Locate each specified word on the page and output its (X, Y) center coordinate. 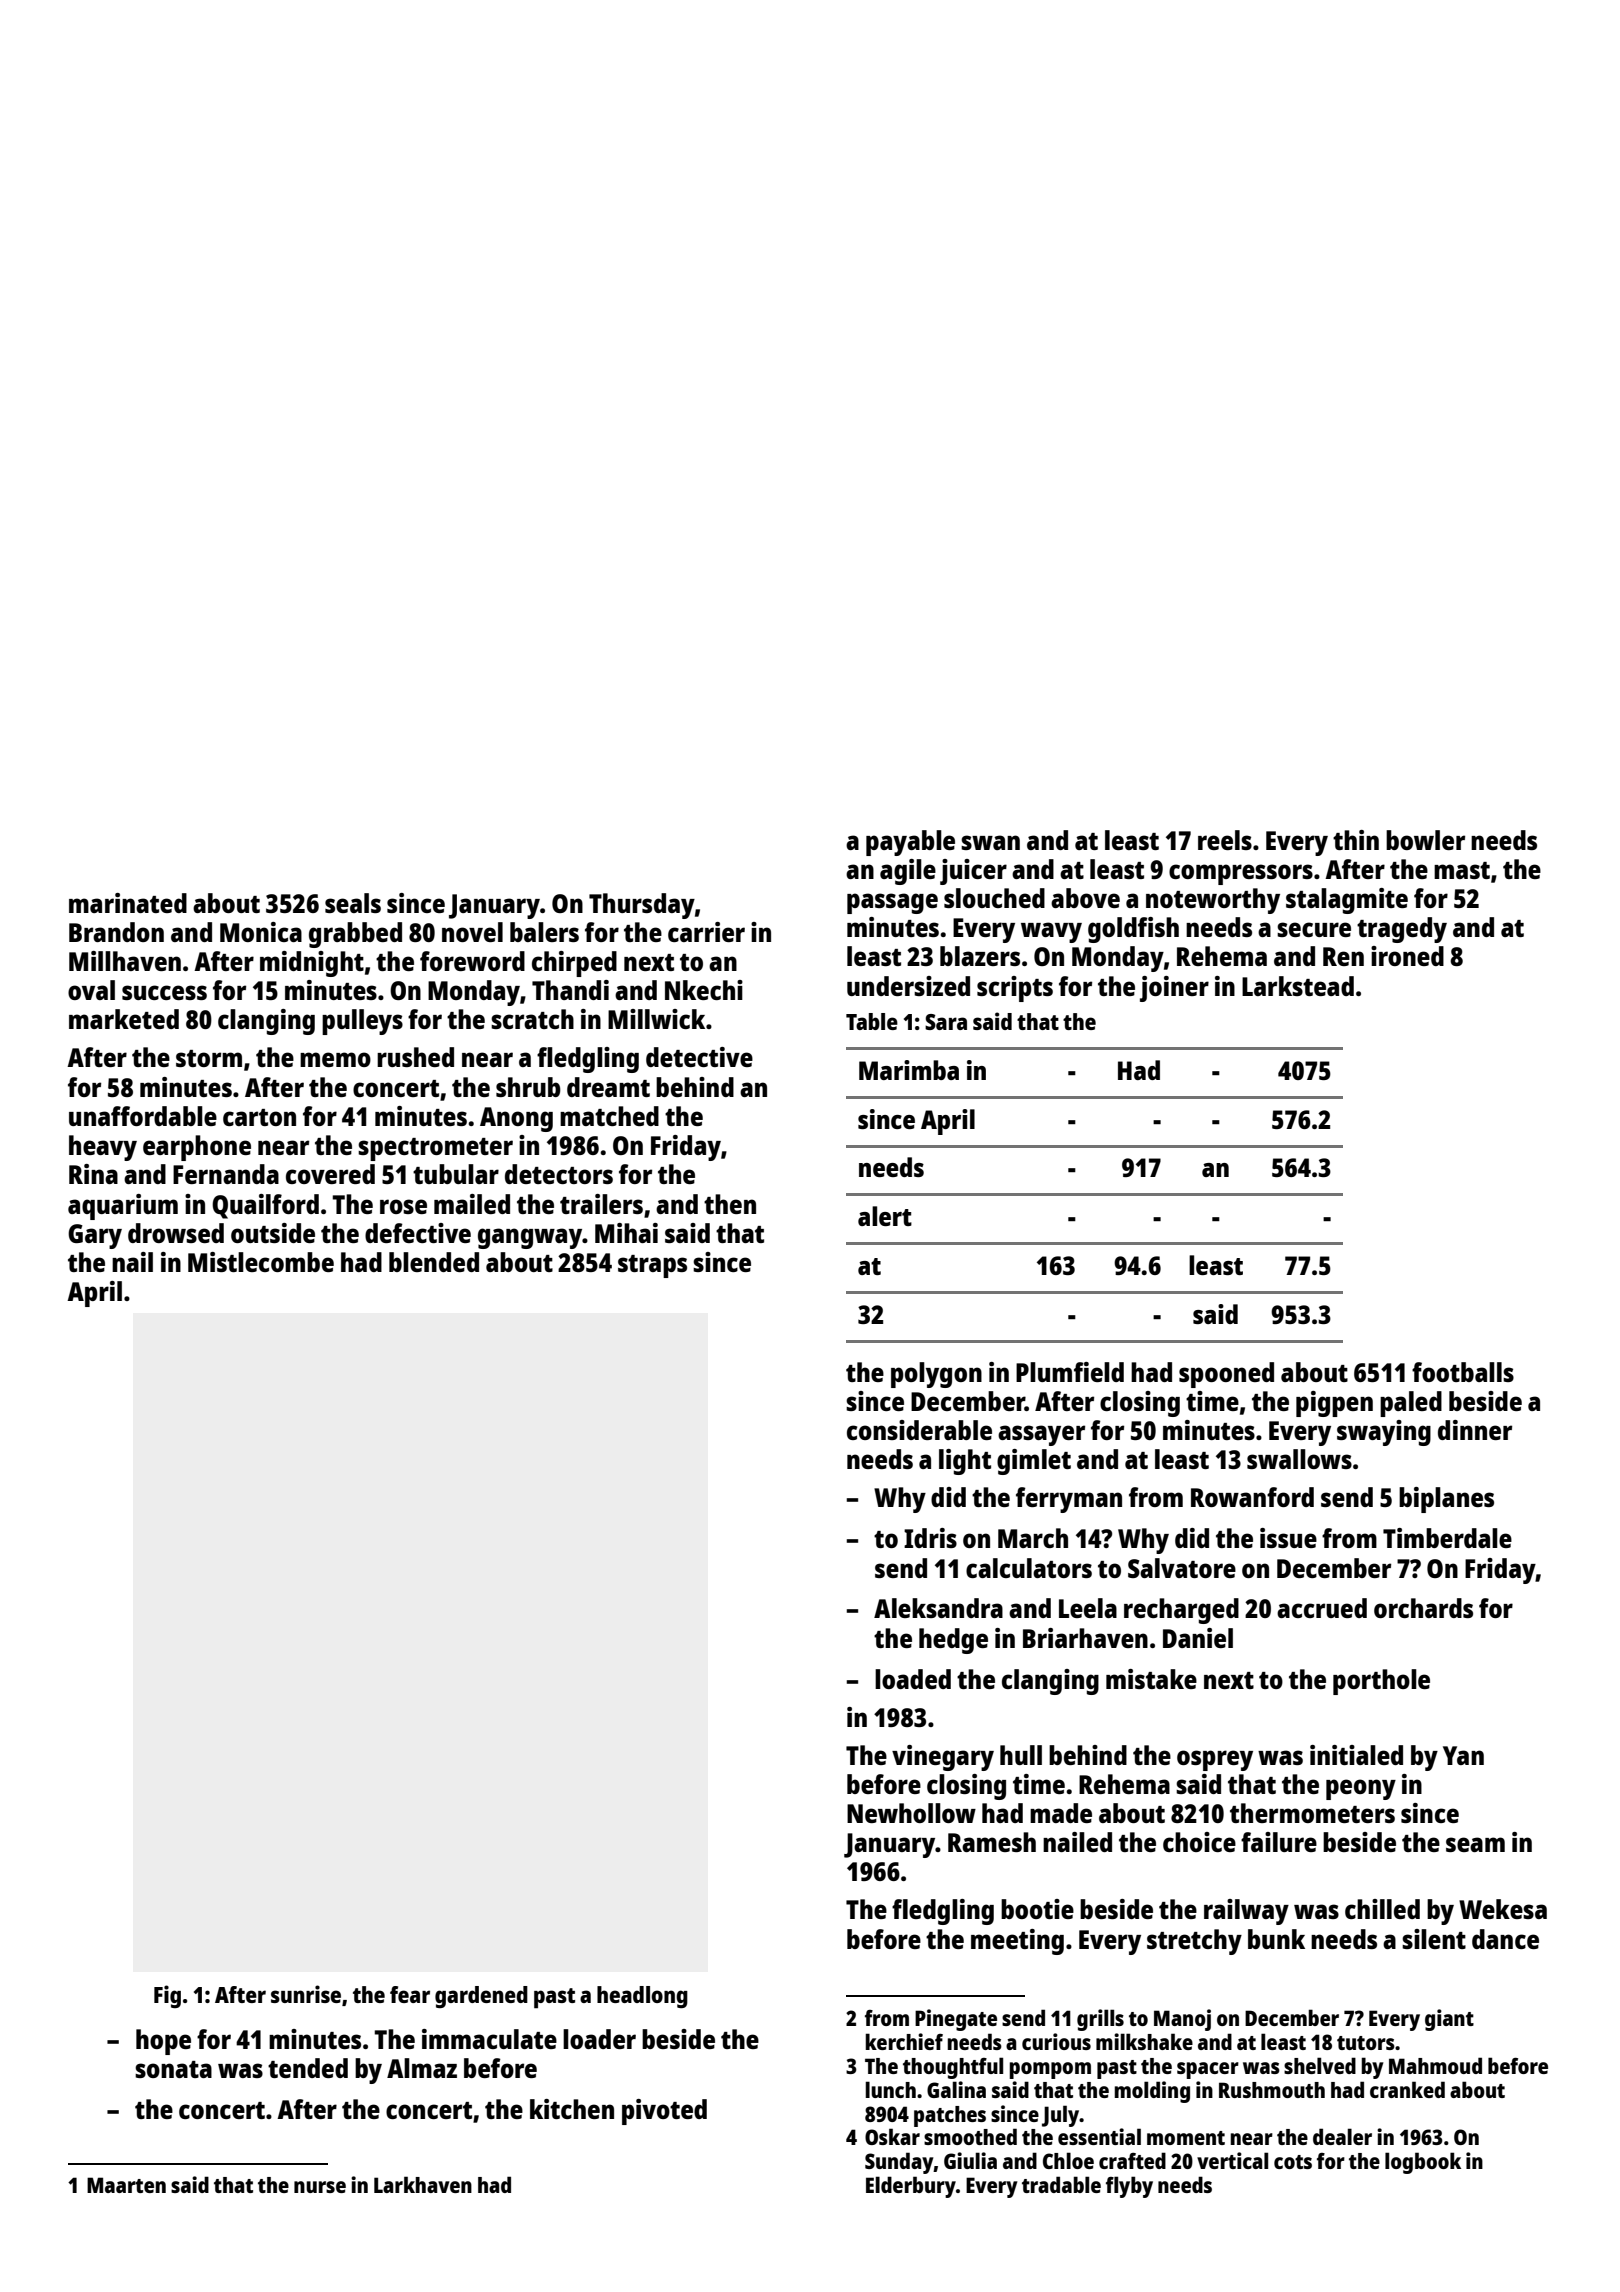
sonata (173, 2069)
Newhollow (911, 1813)
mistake (1151, 1679)
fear (410, 1994)
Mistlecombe (261, 1262)
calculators (1029, 1568)
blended (434, 1262)
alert (885, 1216)
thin (1356, 840)
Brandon (116, 932)
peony (1361, 1789)
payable (910, 843)
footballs (1463, 1372)
